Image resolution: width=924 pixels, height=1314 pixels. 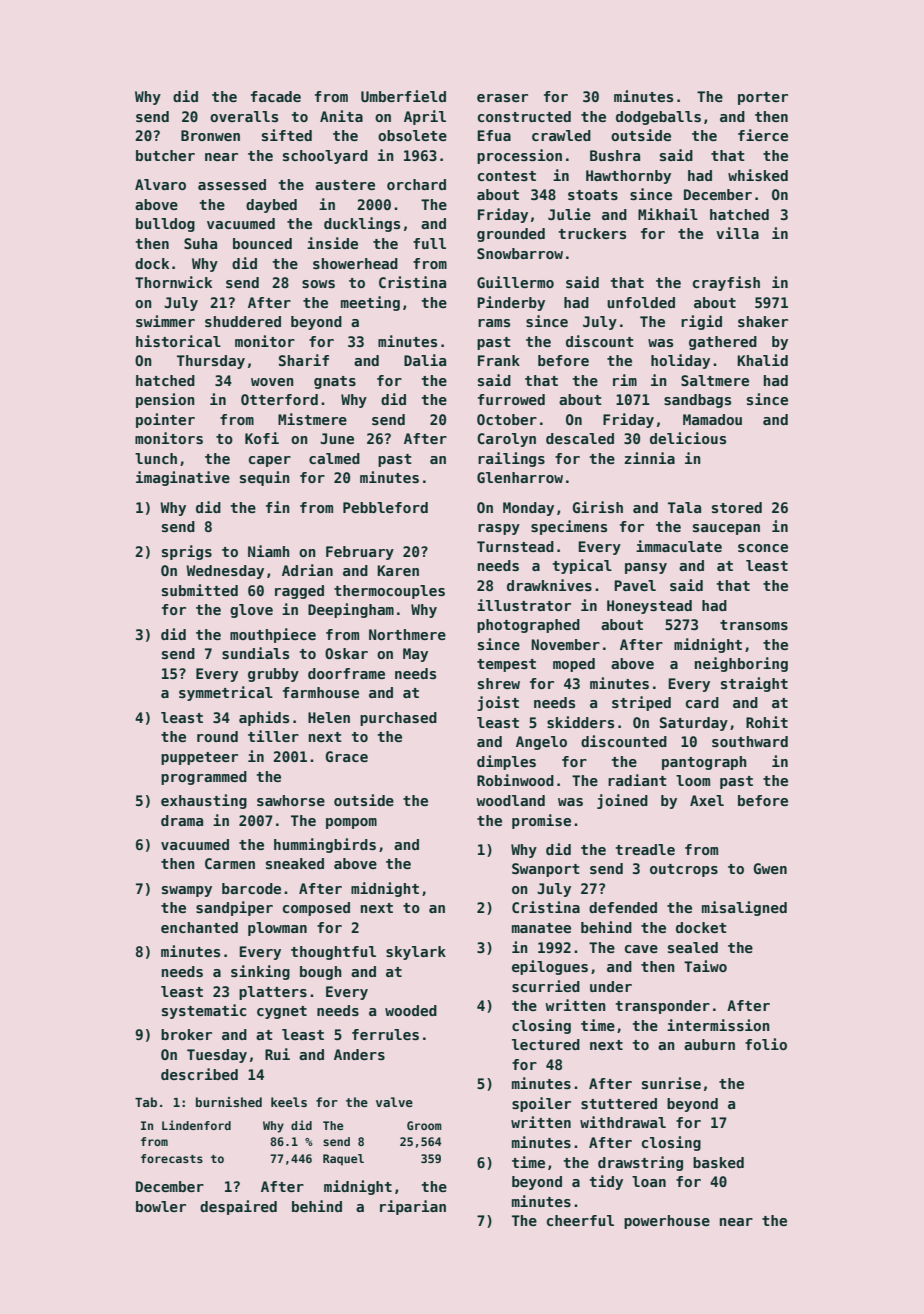 I want to click on cave, so click(x=641, y=949).
